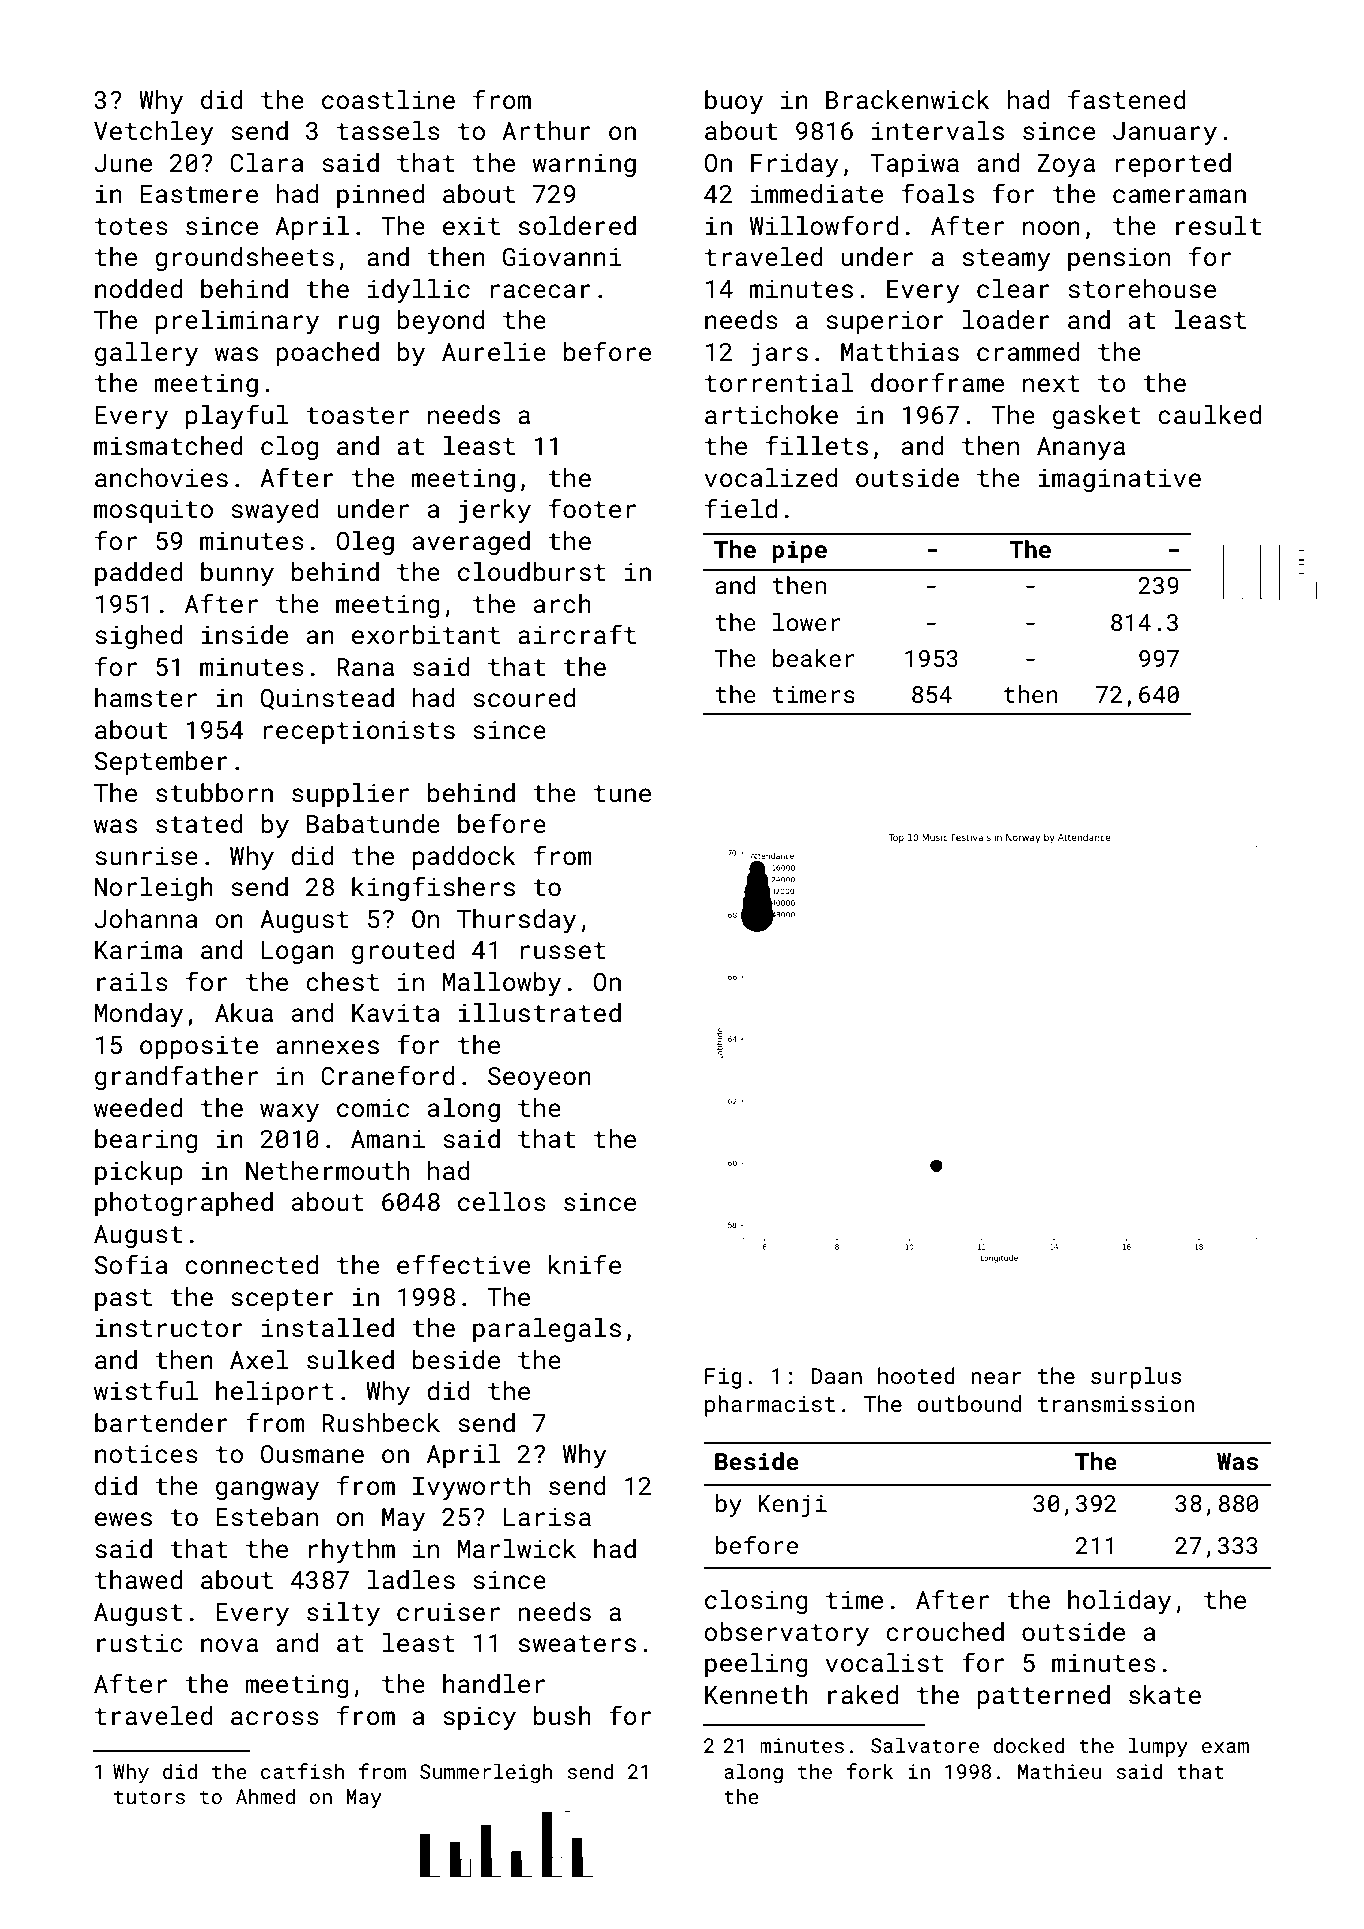 Image resolution: width=1364 pixels, height=1929 pixels. Describe the element at coordinates (622, 793) in the screenshot. I see `tune` at that location.
